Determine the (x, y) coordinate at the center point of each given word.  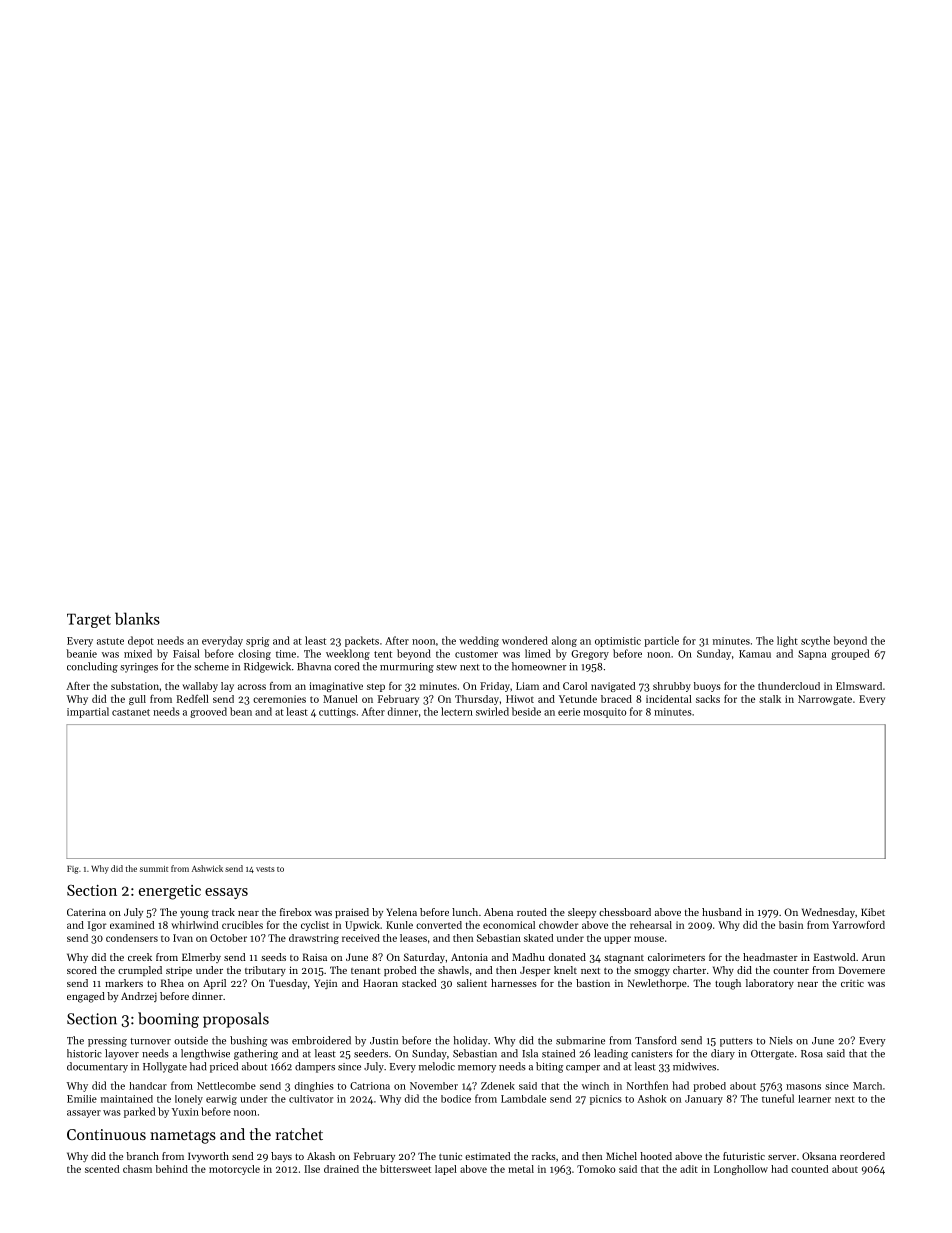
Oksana (819, 1156)
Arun (873, 957)
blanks (137, 618)
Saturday (424, 958)
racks (544, 1156)
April (214, 984)
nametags (183, 1137)
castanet (131, 712)
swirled (492, 711)
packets (362, 641)
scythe (815, 641)
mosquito (604, 713)
